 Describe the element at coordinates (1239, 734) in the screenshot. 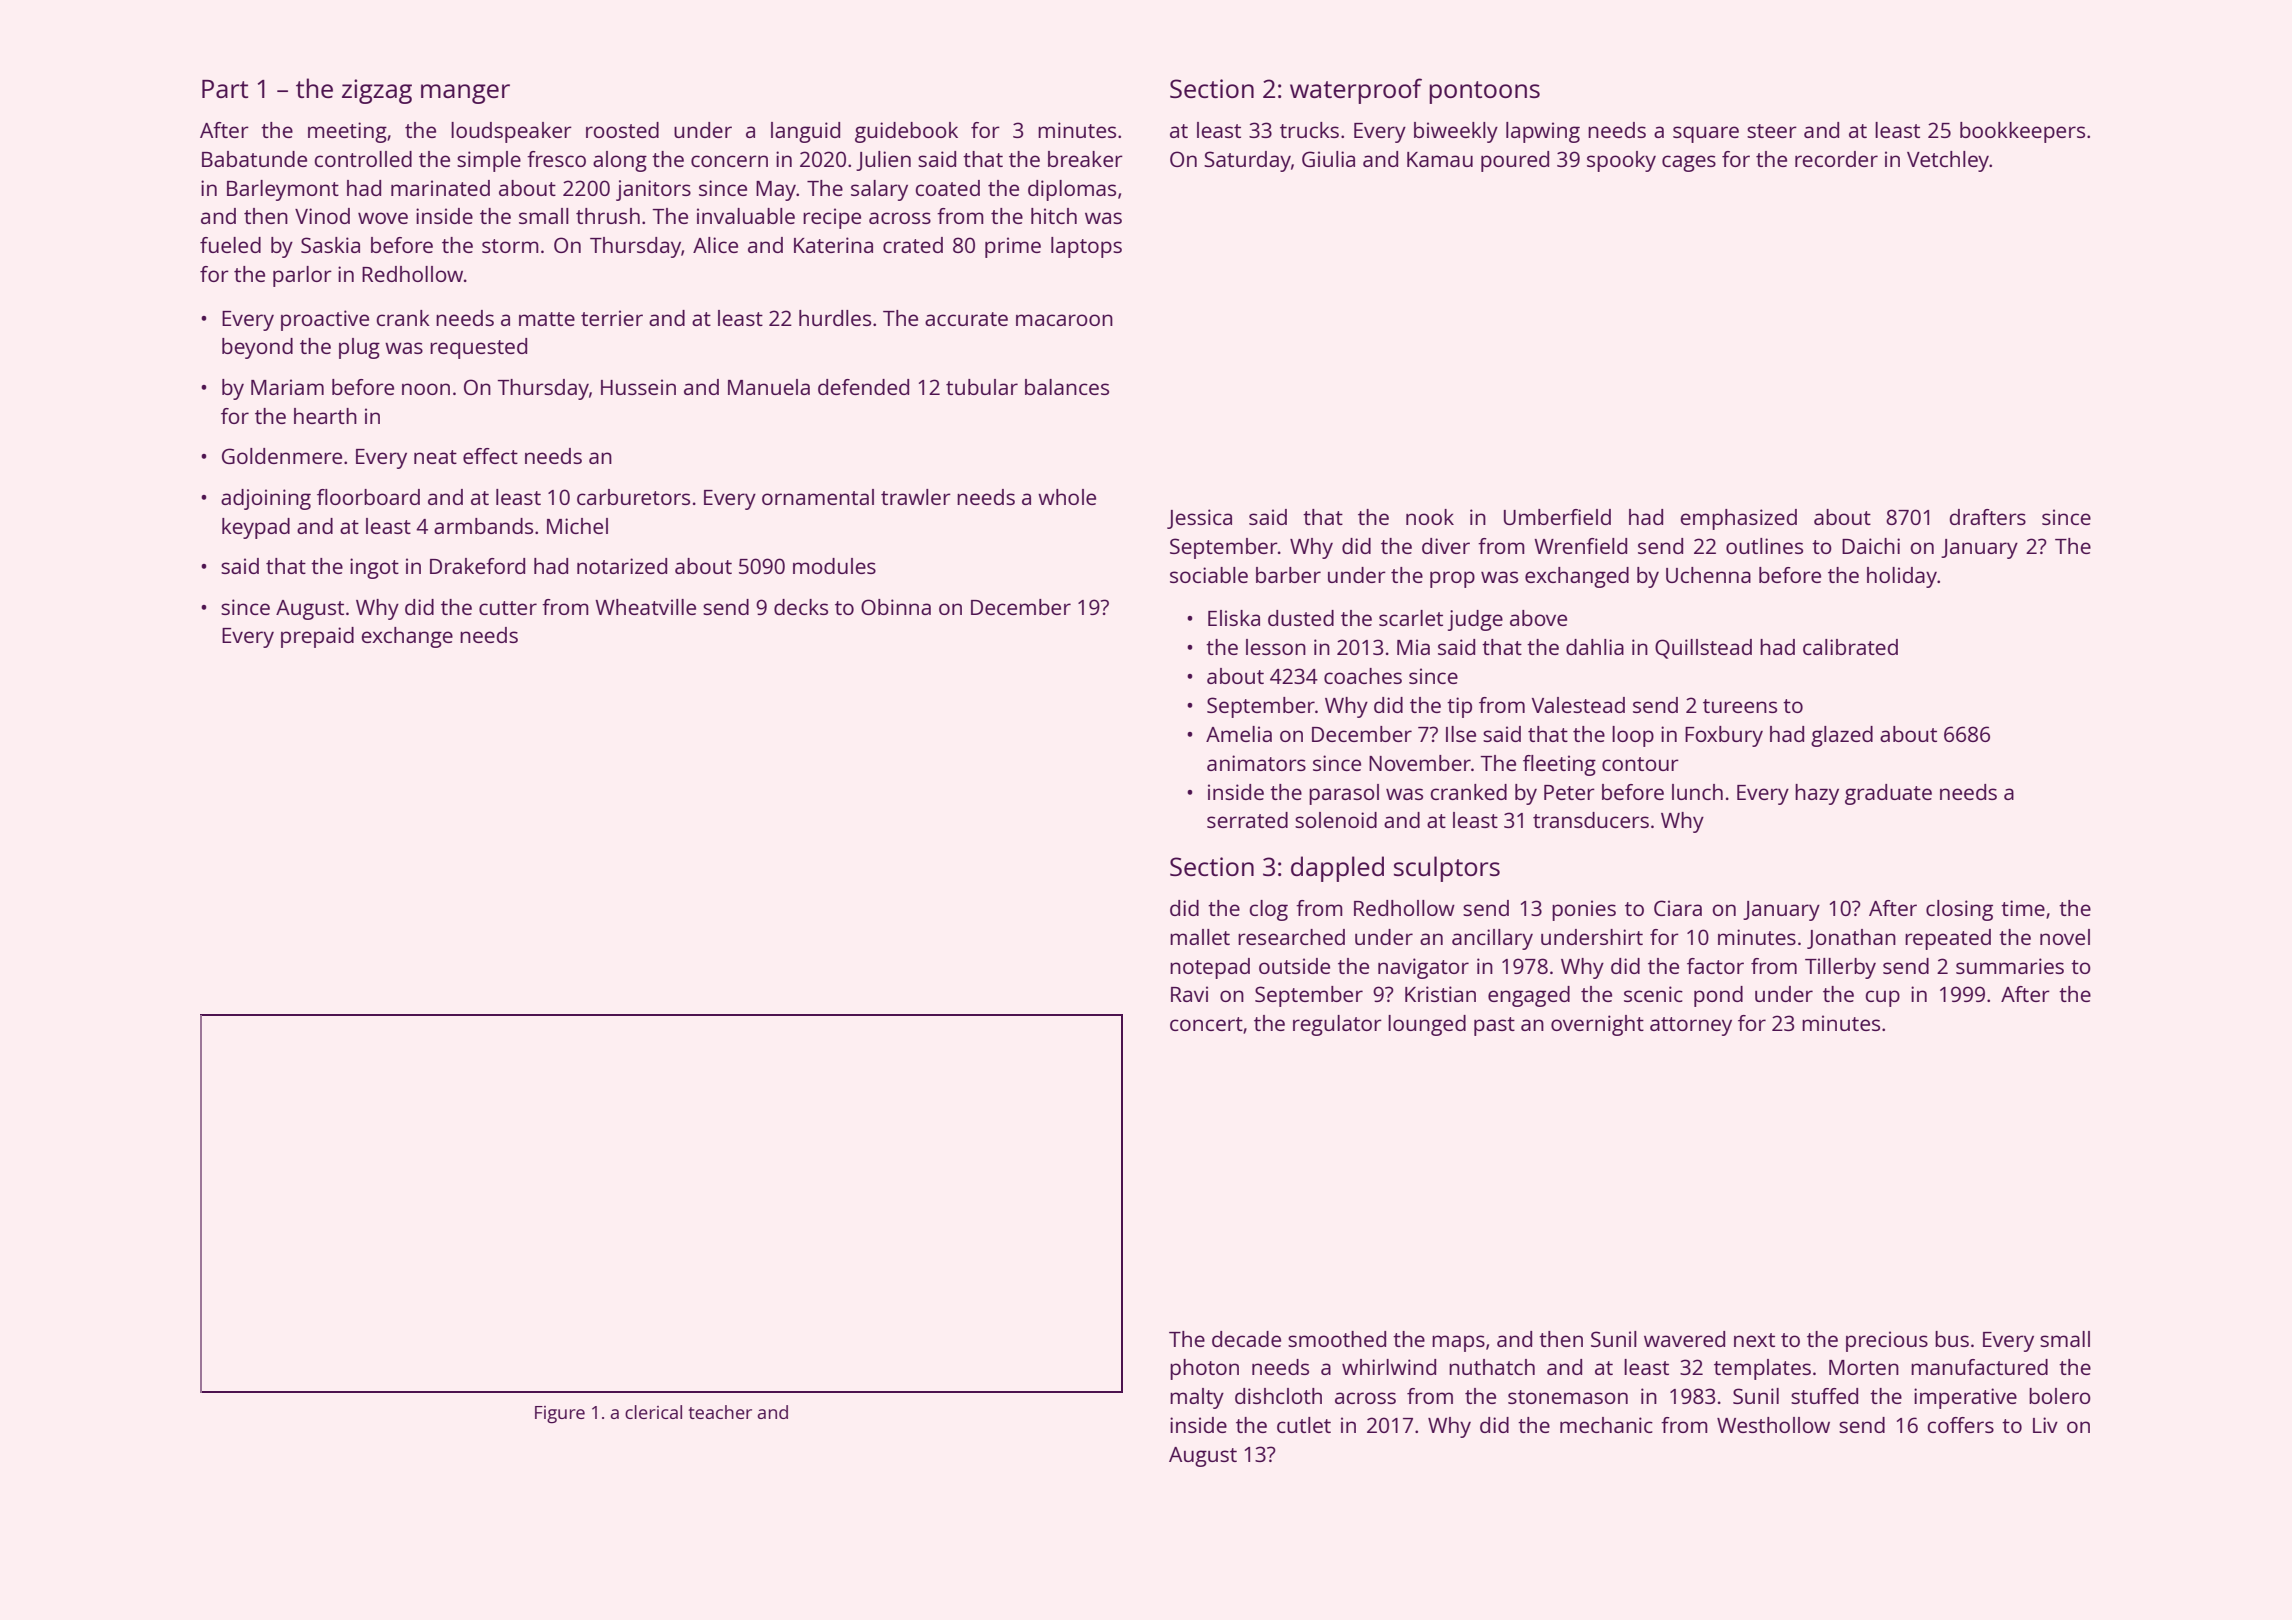

I see `Amelia` at that location.
